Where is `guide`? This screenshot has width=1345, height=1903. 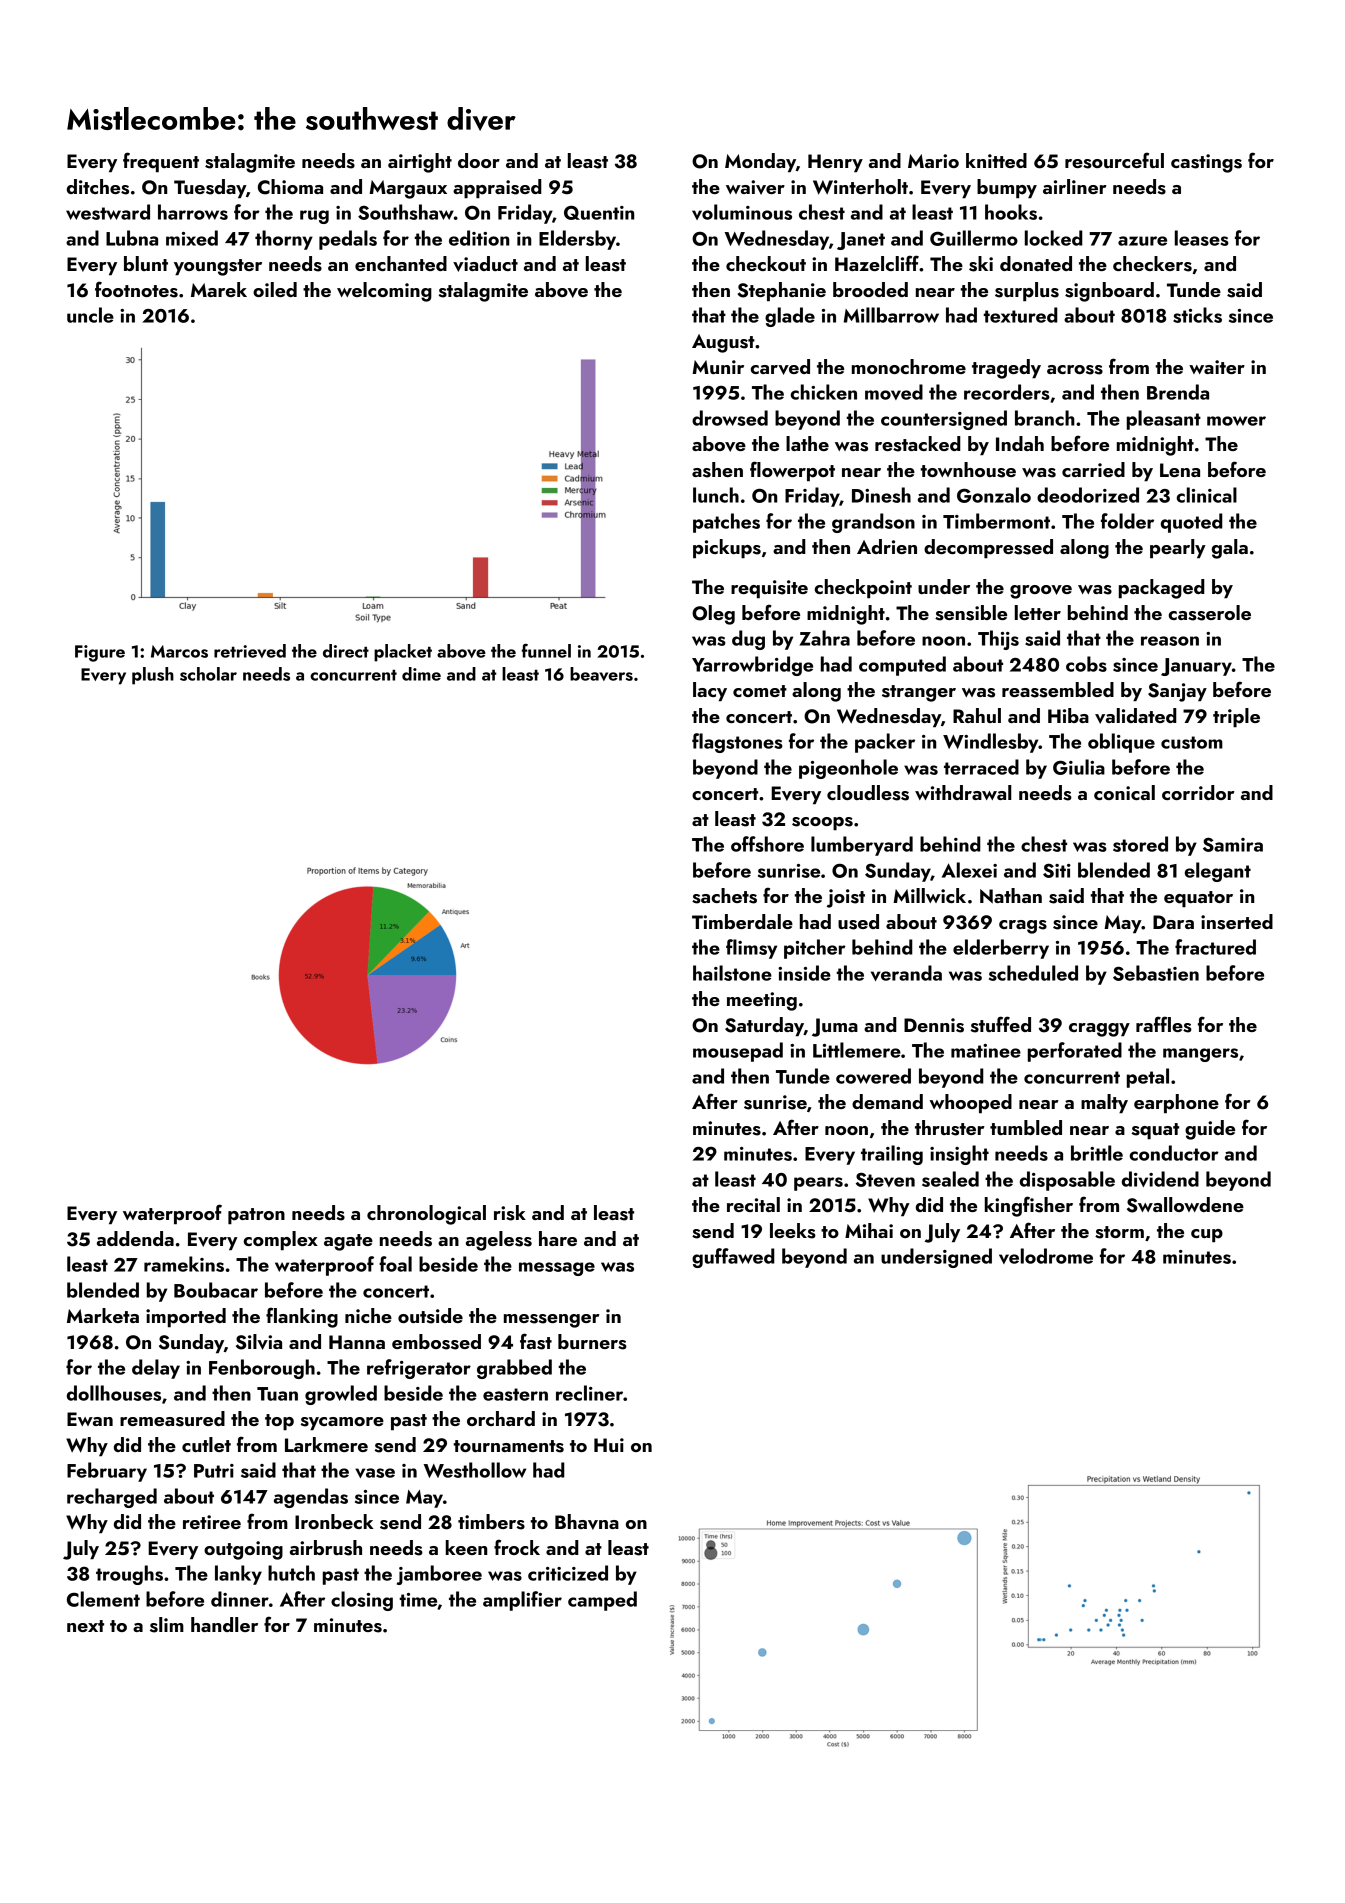
guide is located at coordinates (1210, 1130).
